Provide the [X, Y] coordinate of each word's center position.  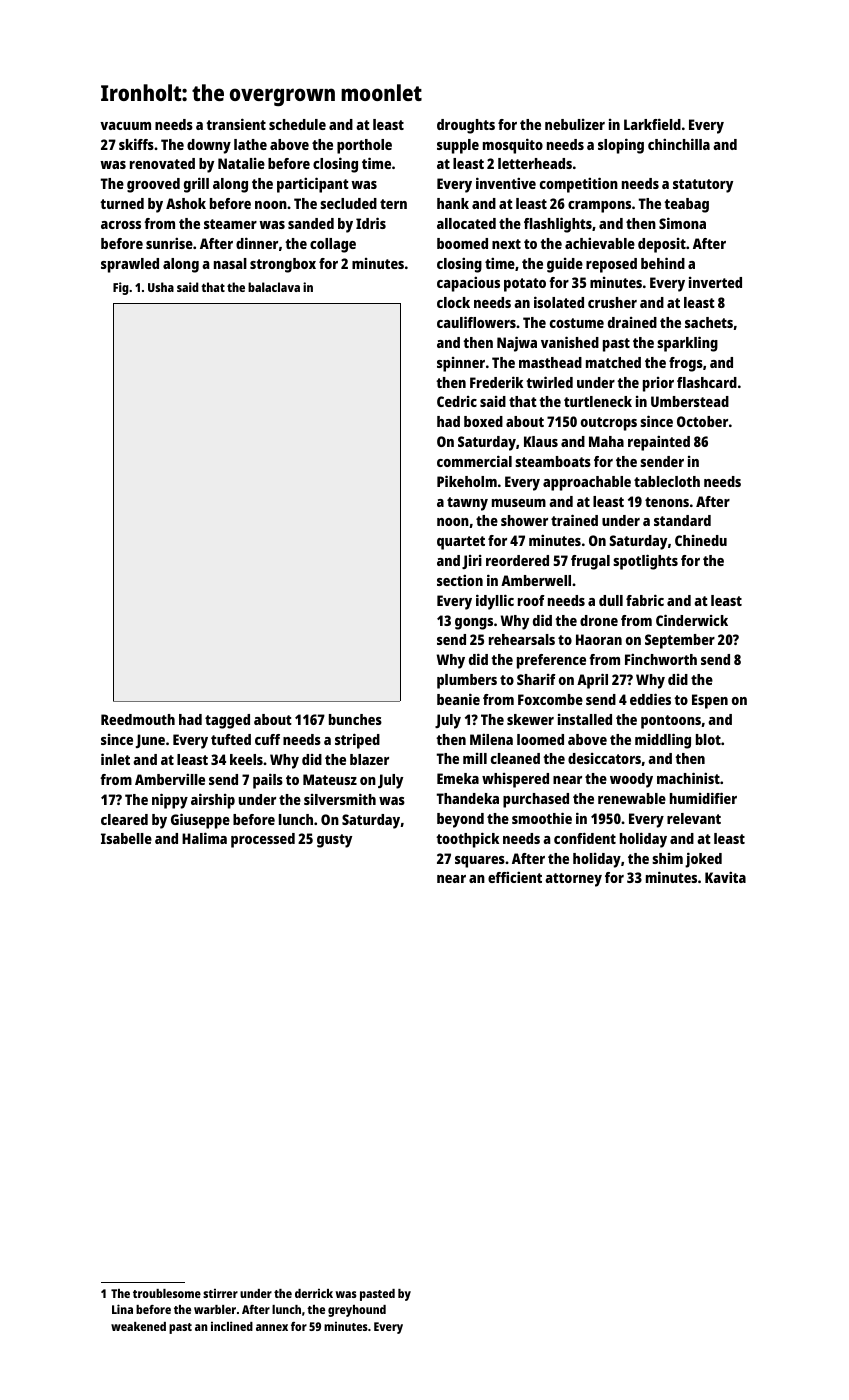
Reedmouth [138, 719]
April [592, 681]
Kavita [725, 877]
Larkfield [652, 124]
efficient [515, 877]
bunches [355, 719]
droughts [466, 126]
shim [667, 858]
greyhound [357, 1311]
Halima [204, 838]
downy [209, 146]
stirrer [220, 1293]
